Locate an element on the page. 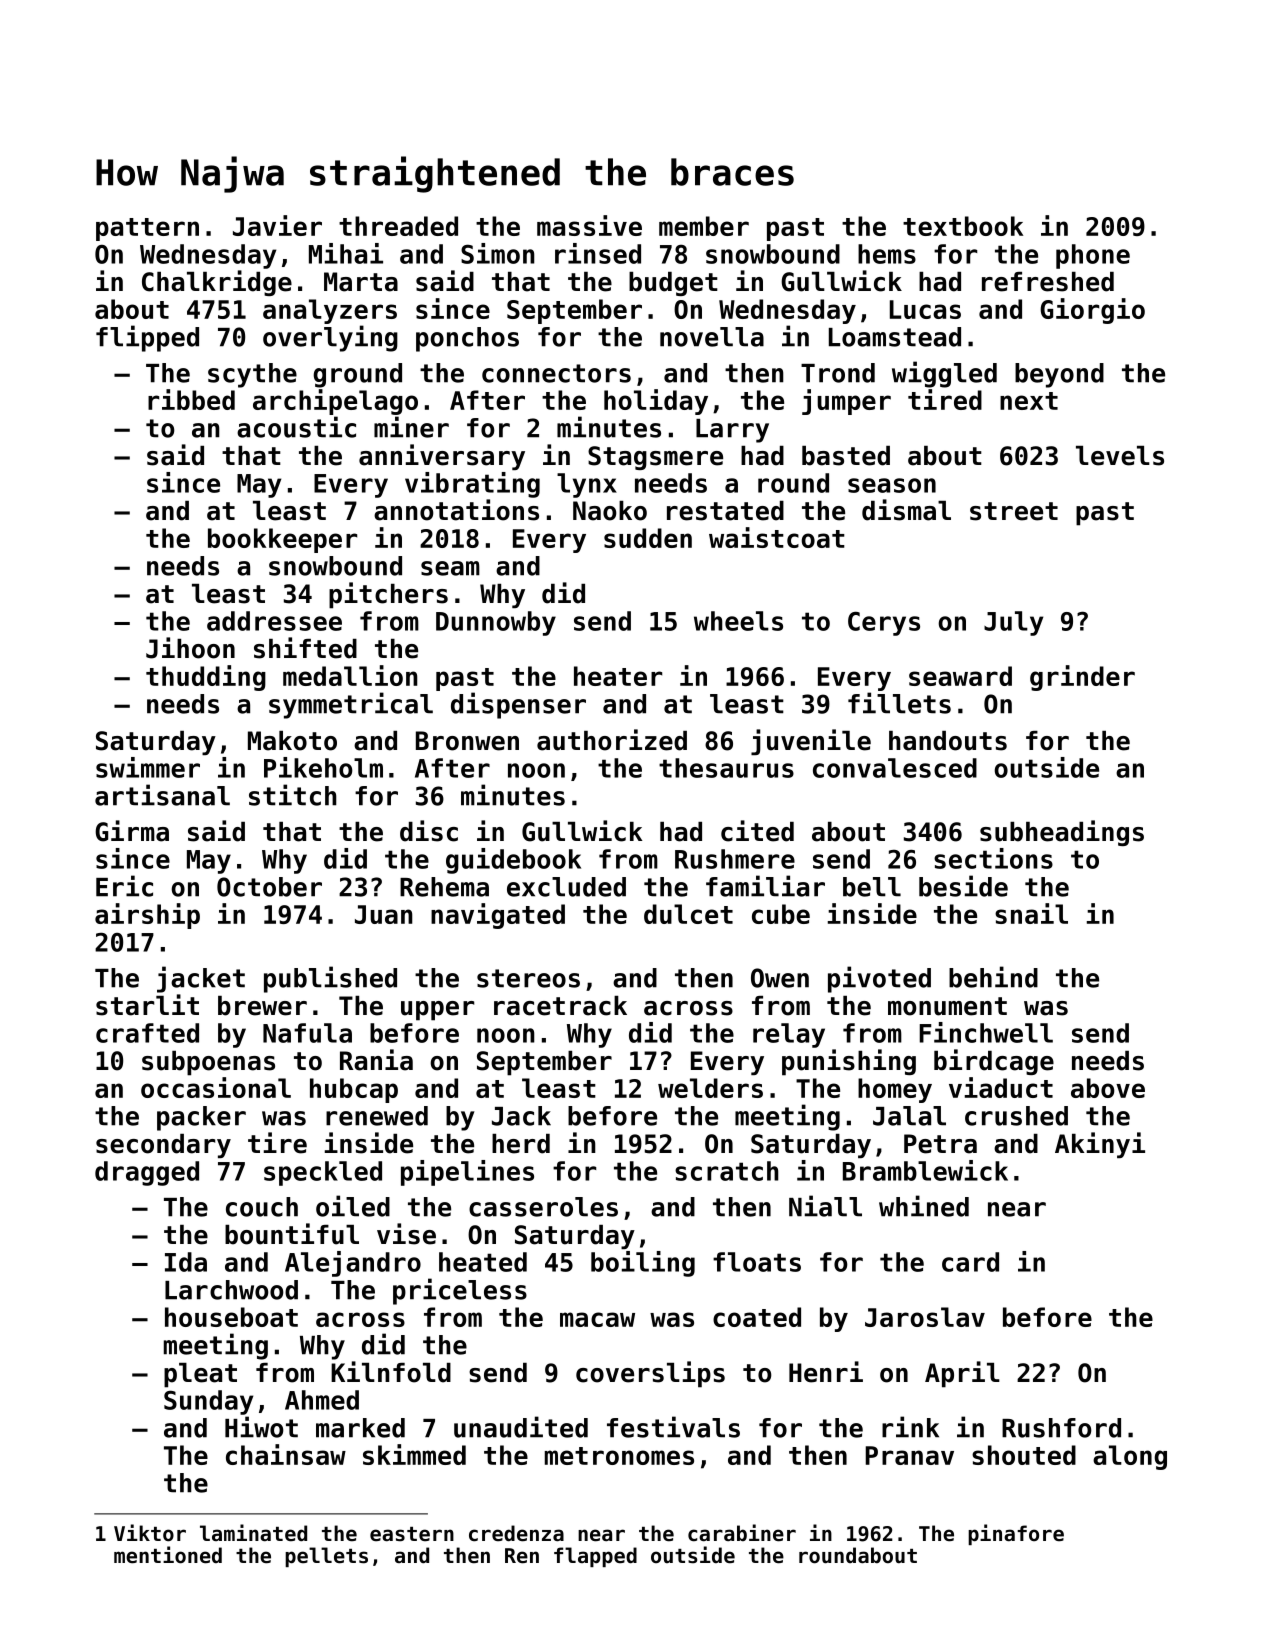  Owen is located at coordinates (780, 978).
